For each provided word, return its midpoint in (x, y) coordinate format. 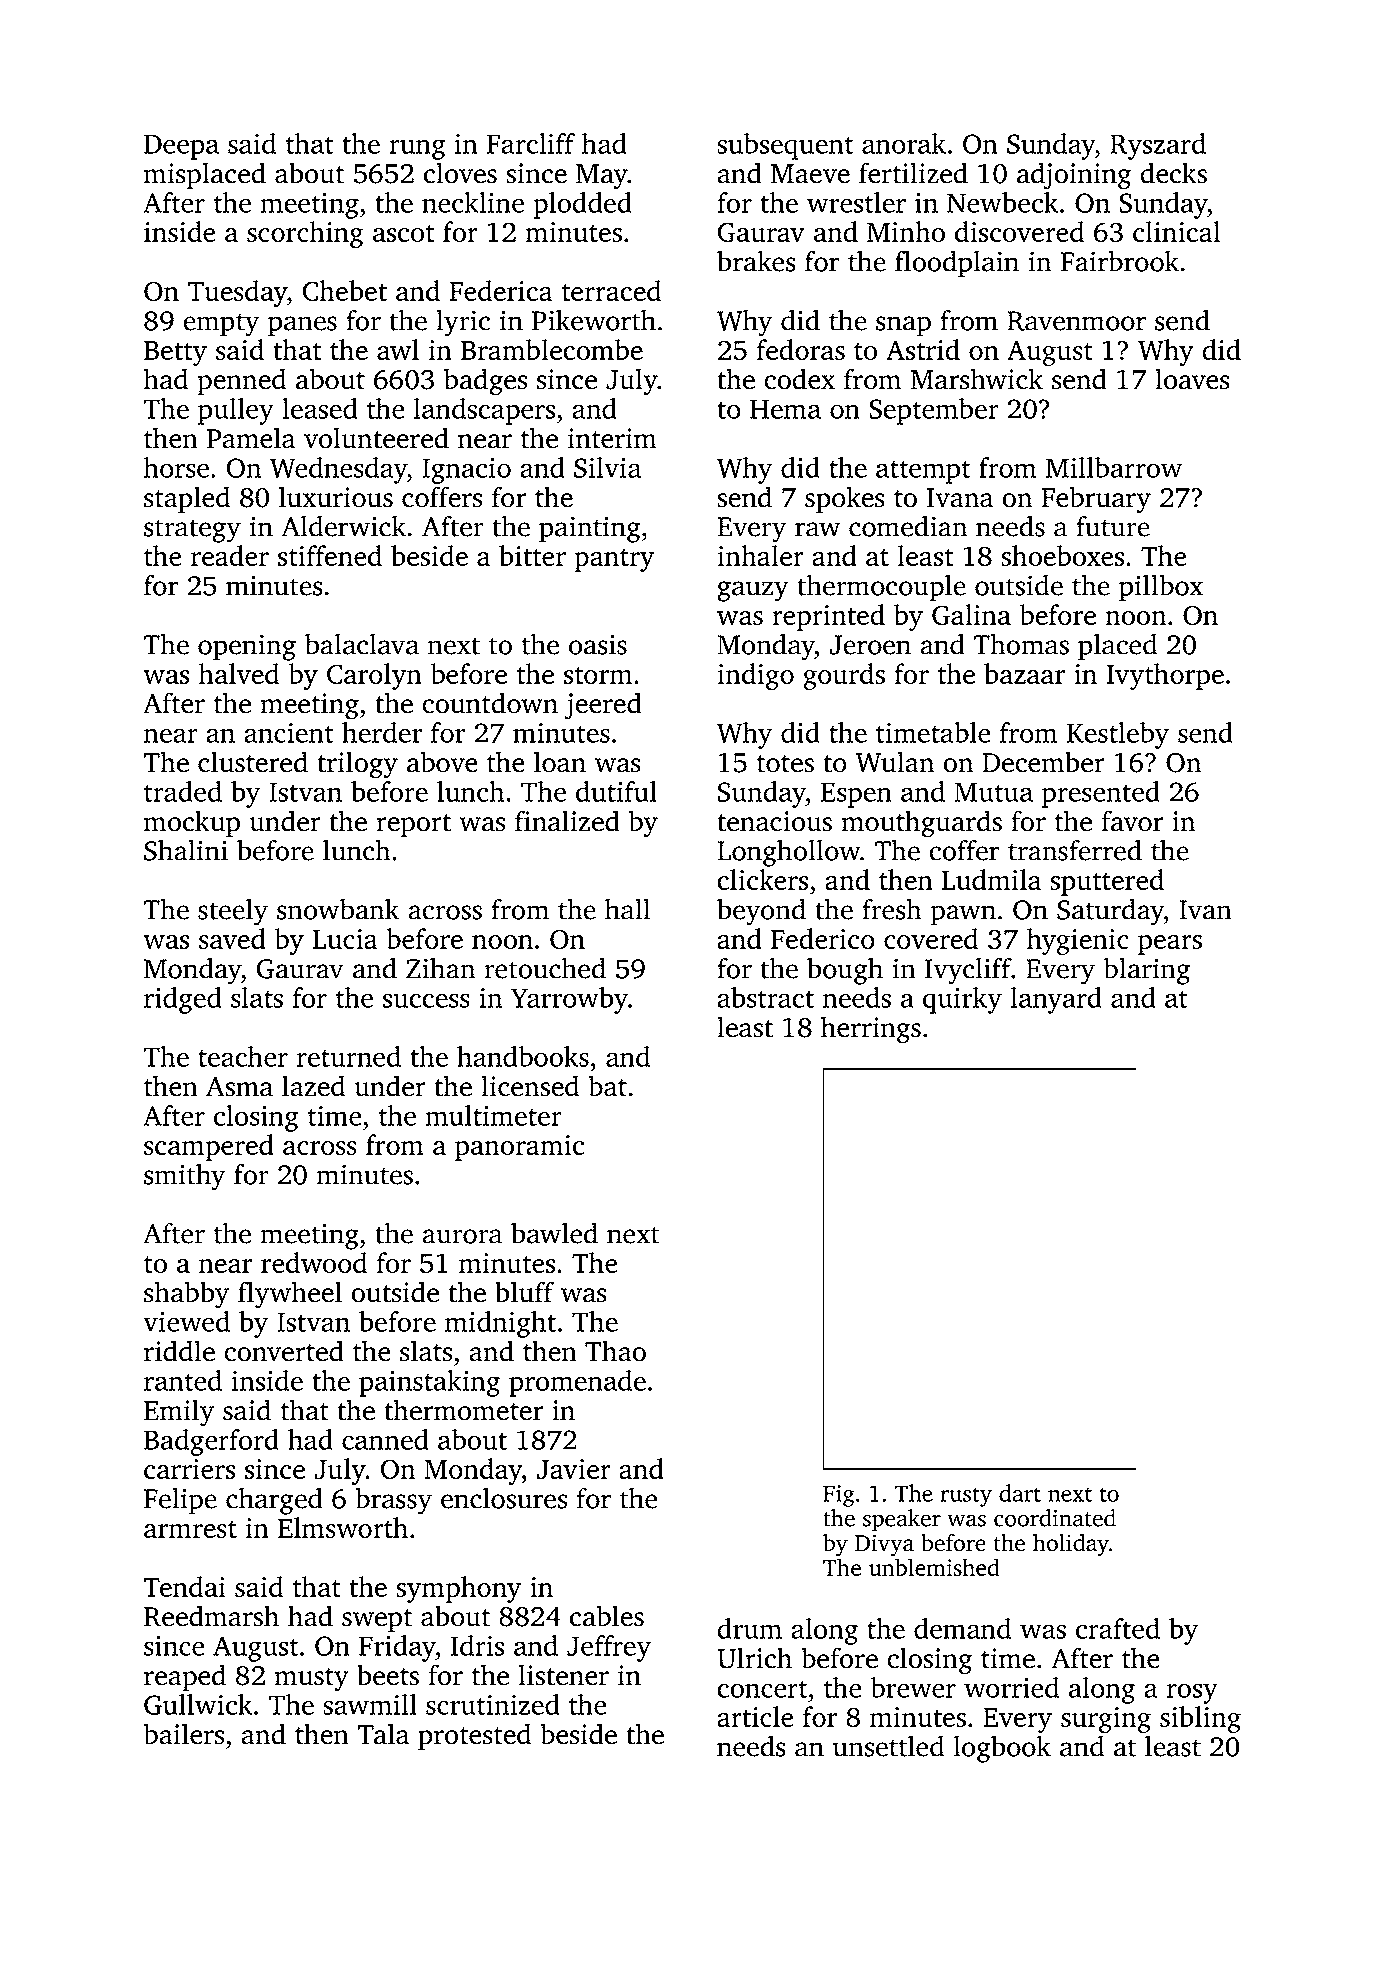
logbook (1002, 1749)
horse (176, 467)
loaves (1192, 379)
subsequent (785, 146)
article (755, 1716)
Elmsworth (343, 1527)
